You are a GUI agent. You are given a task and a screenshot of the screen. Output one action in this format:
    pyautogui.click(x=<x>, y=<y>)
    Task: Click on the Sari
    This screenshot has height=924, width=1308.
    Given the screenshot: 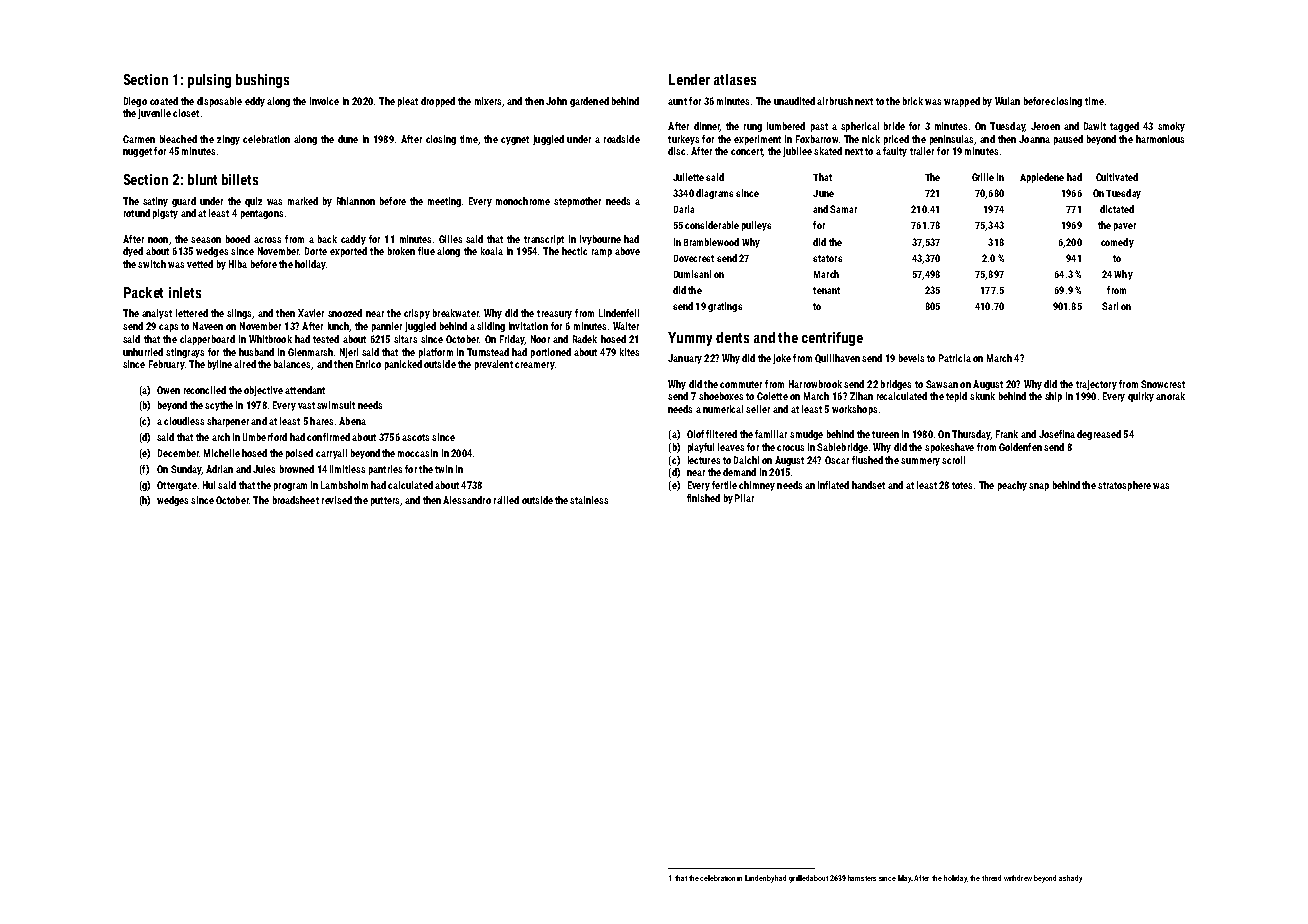 What is the action you would take?
    pyautogui.click(x=1110, y=306)
